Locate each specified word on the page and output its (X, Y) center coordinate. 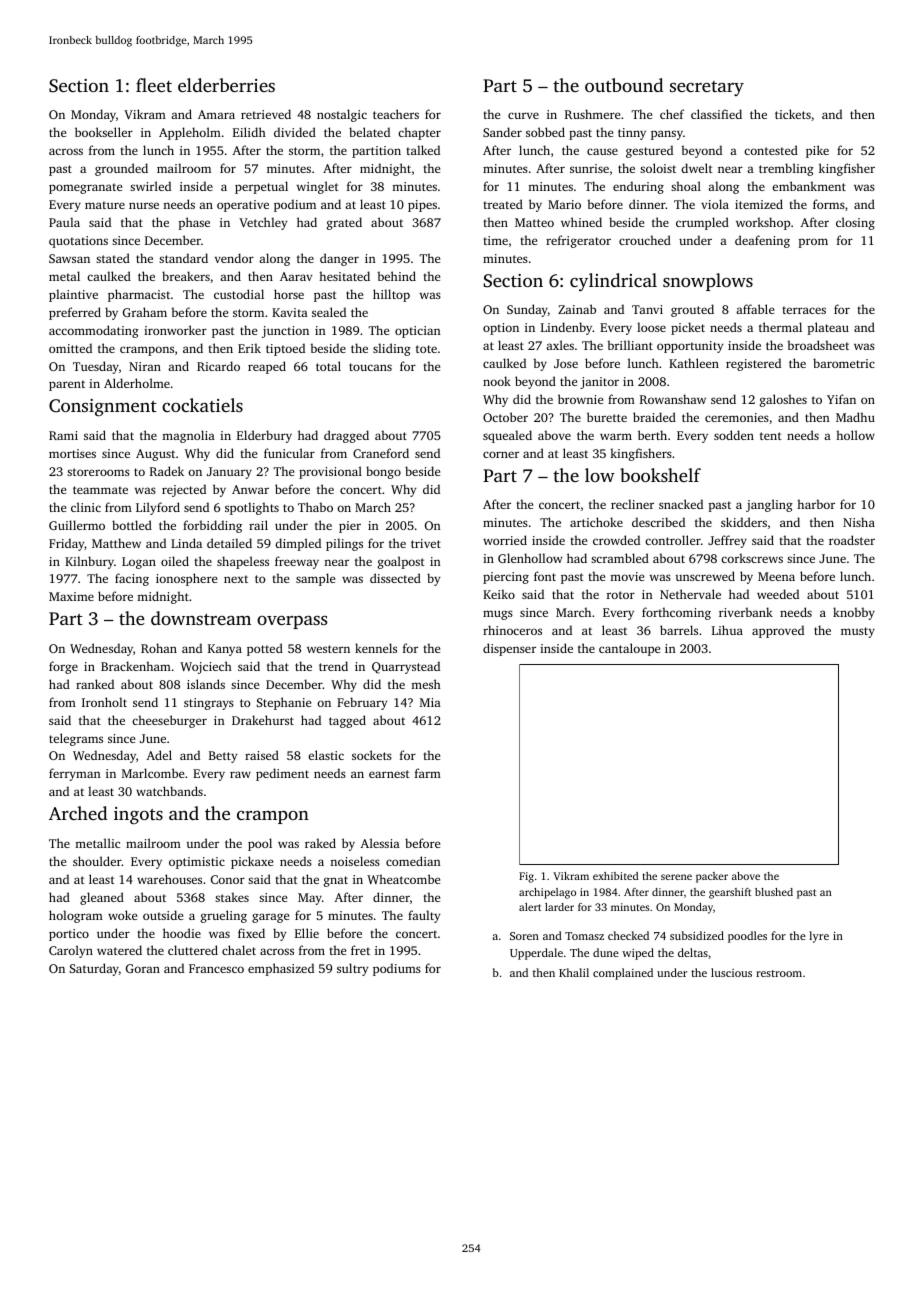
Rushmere (592, 114)
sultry (352, 969)
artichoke (596, 522)
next (236, 579)
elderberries (226, 85)
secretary (707, 88)
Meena (776, 576)
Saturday (94, 969)
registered (753, 364)
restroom (779, 973)
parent (67, 385)
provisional (330, 472)
